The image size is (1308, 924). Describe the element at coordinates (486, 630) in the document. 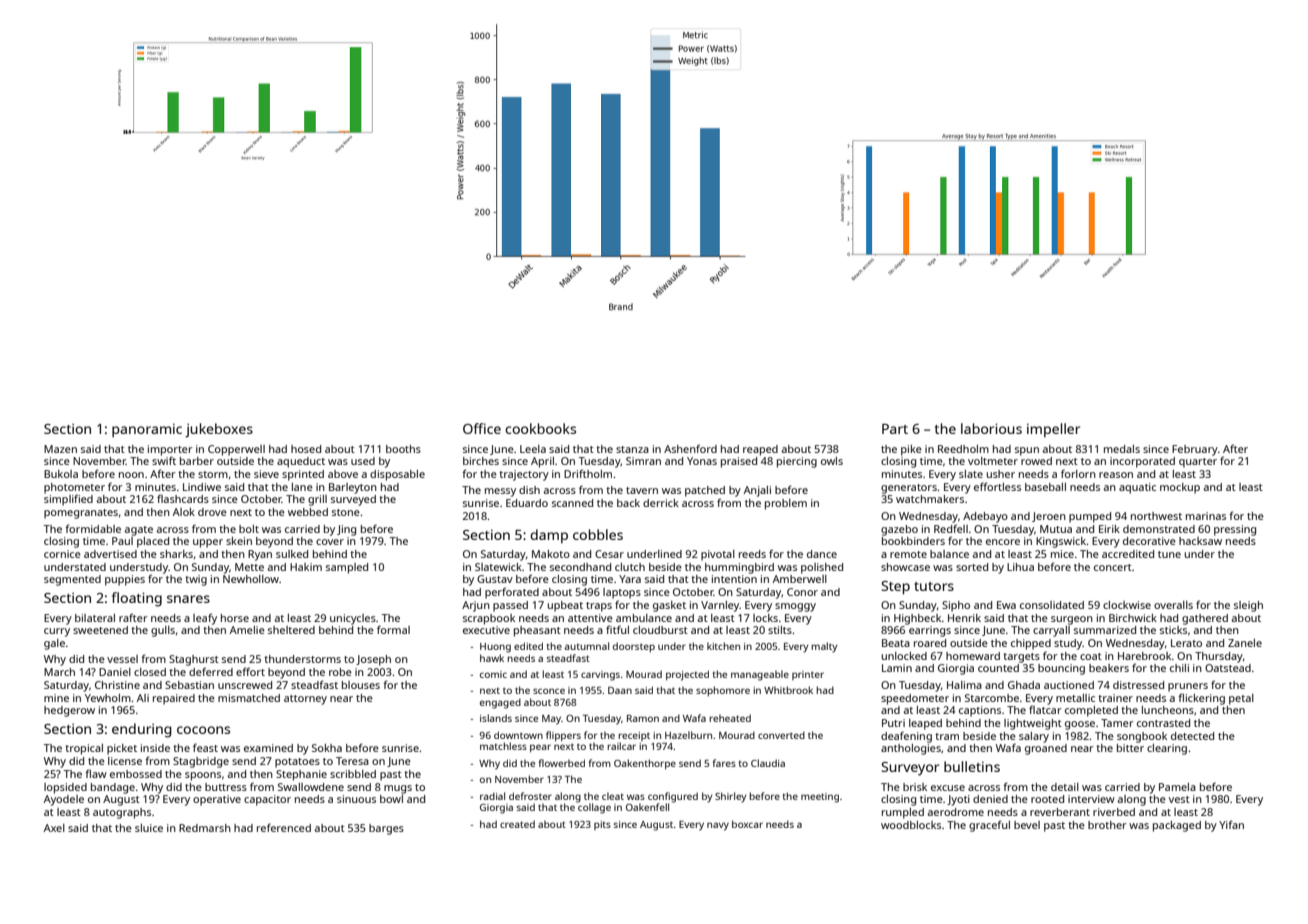

I see `executive` at that location.
